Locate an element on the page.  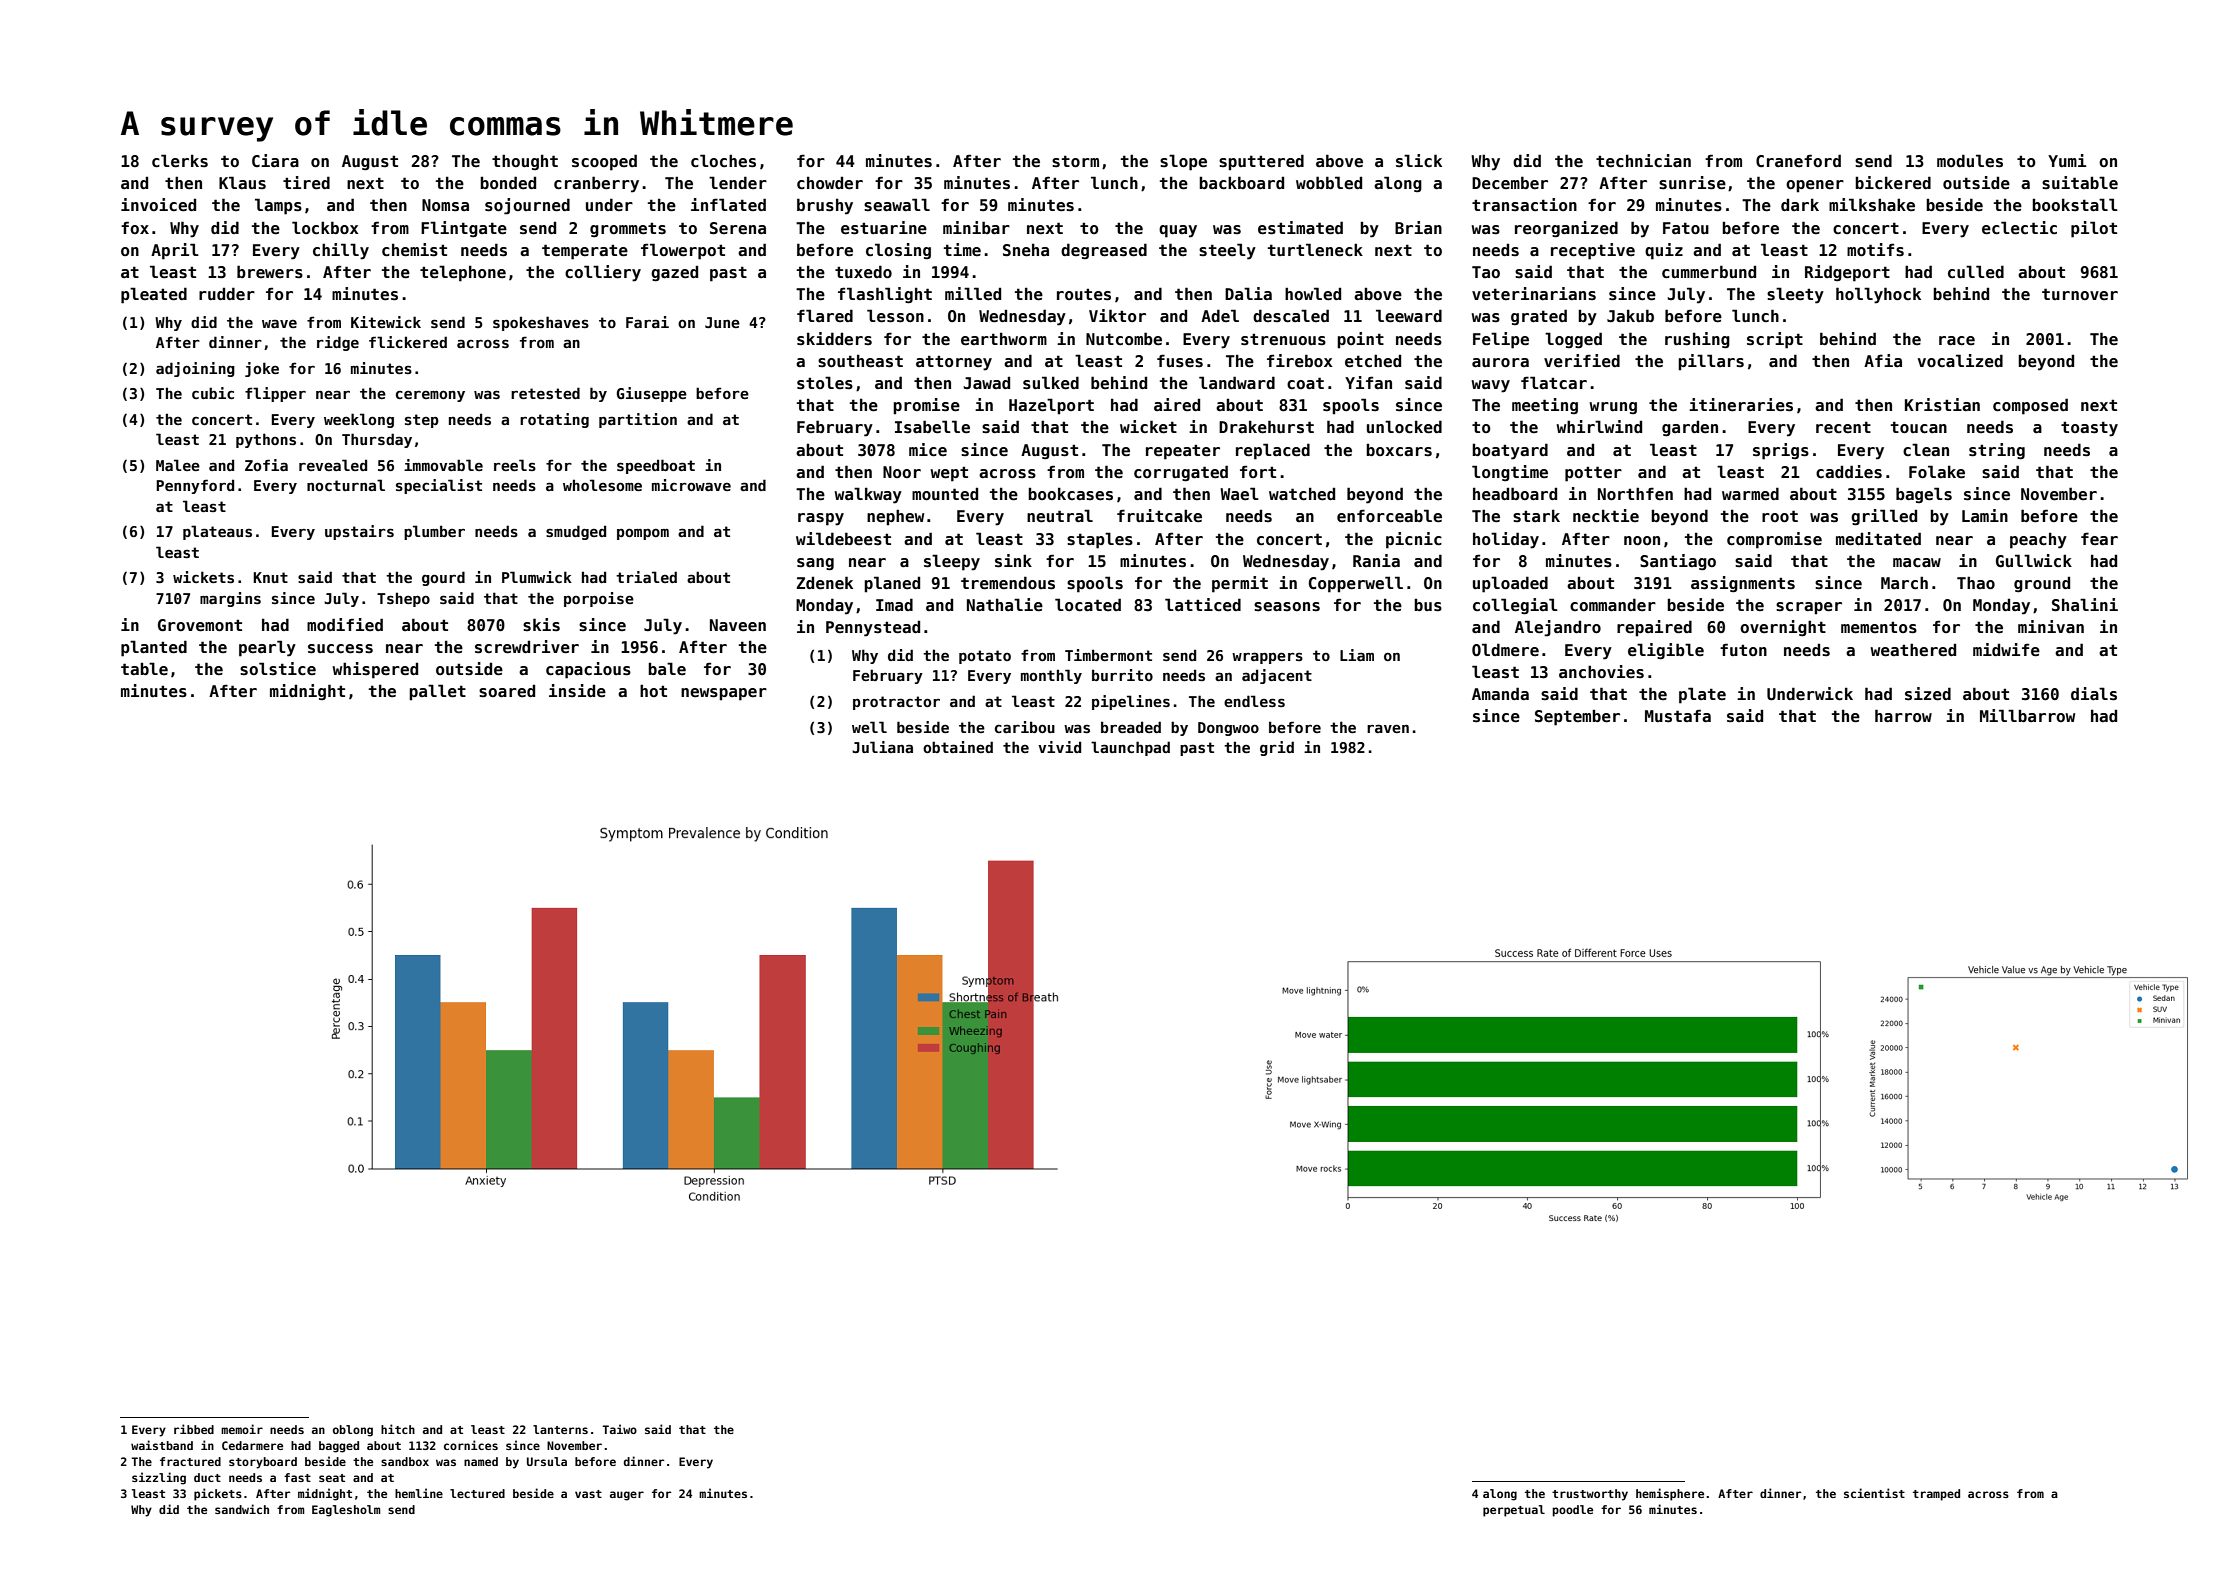
lanterns is located at coordinates (560, 1429).
